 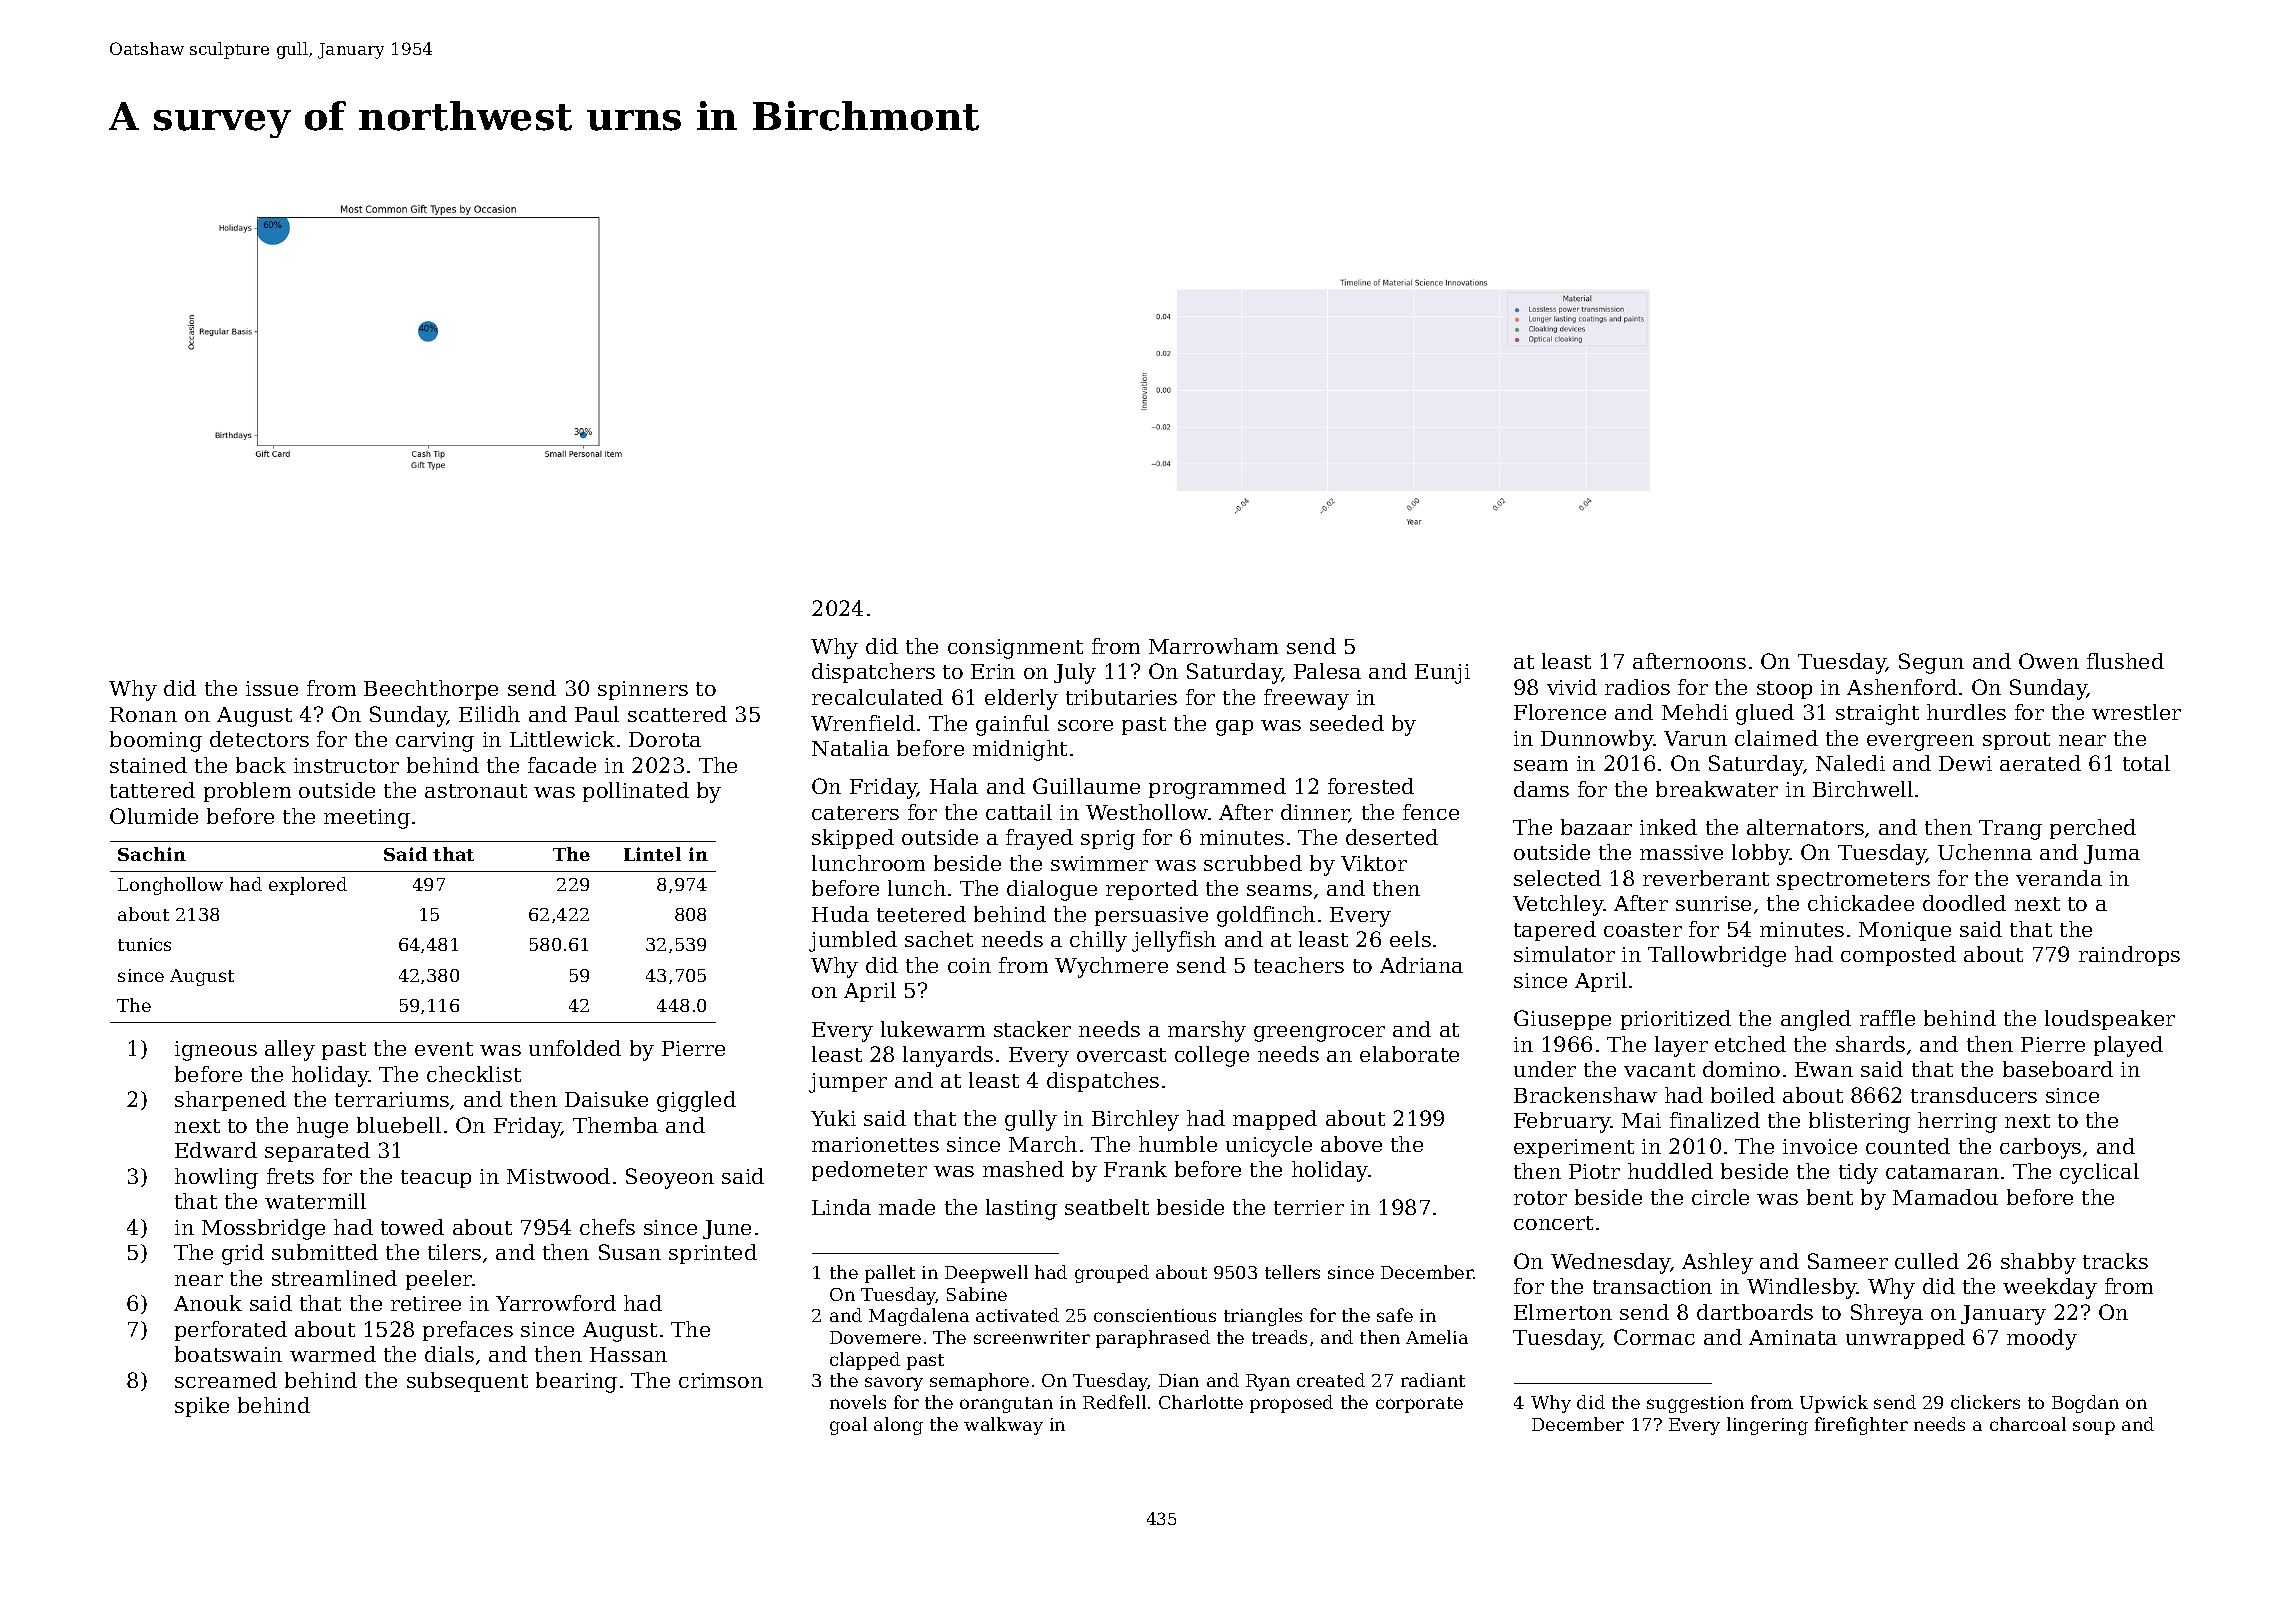 I want to click on midnight, so click(x=1020, y=750).
